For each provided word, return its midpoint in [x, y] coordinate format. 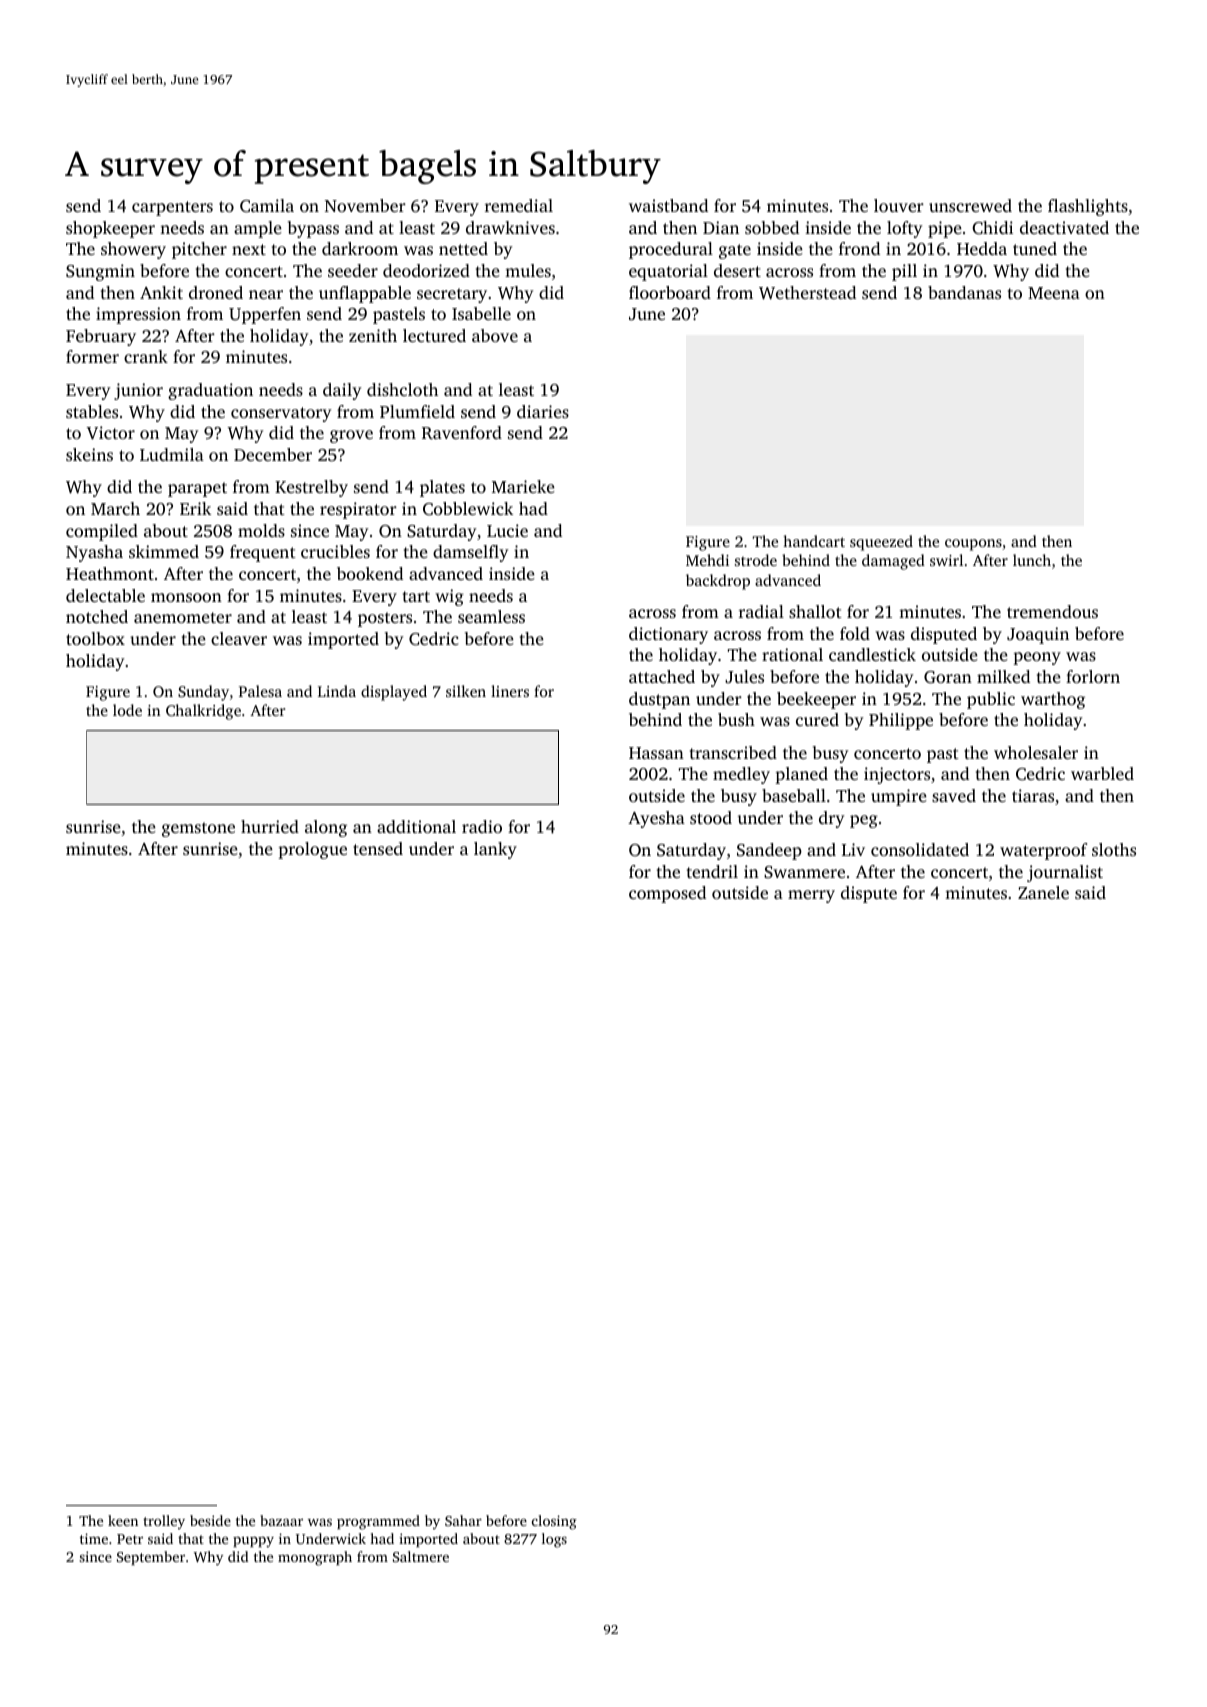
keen [123, 1520]
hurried [270, 826]
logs [554, 1540]
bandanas [964, 292]
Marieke [523, 486]
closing [554, 1522]
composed [667, 894]
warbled [1102, 773]
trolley [164, 1522]
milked [1003, 676]
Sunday [203, 693]
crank [146, 356]
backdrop [718, 582]
